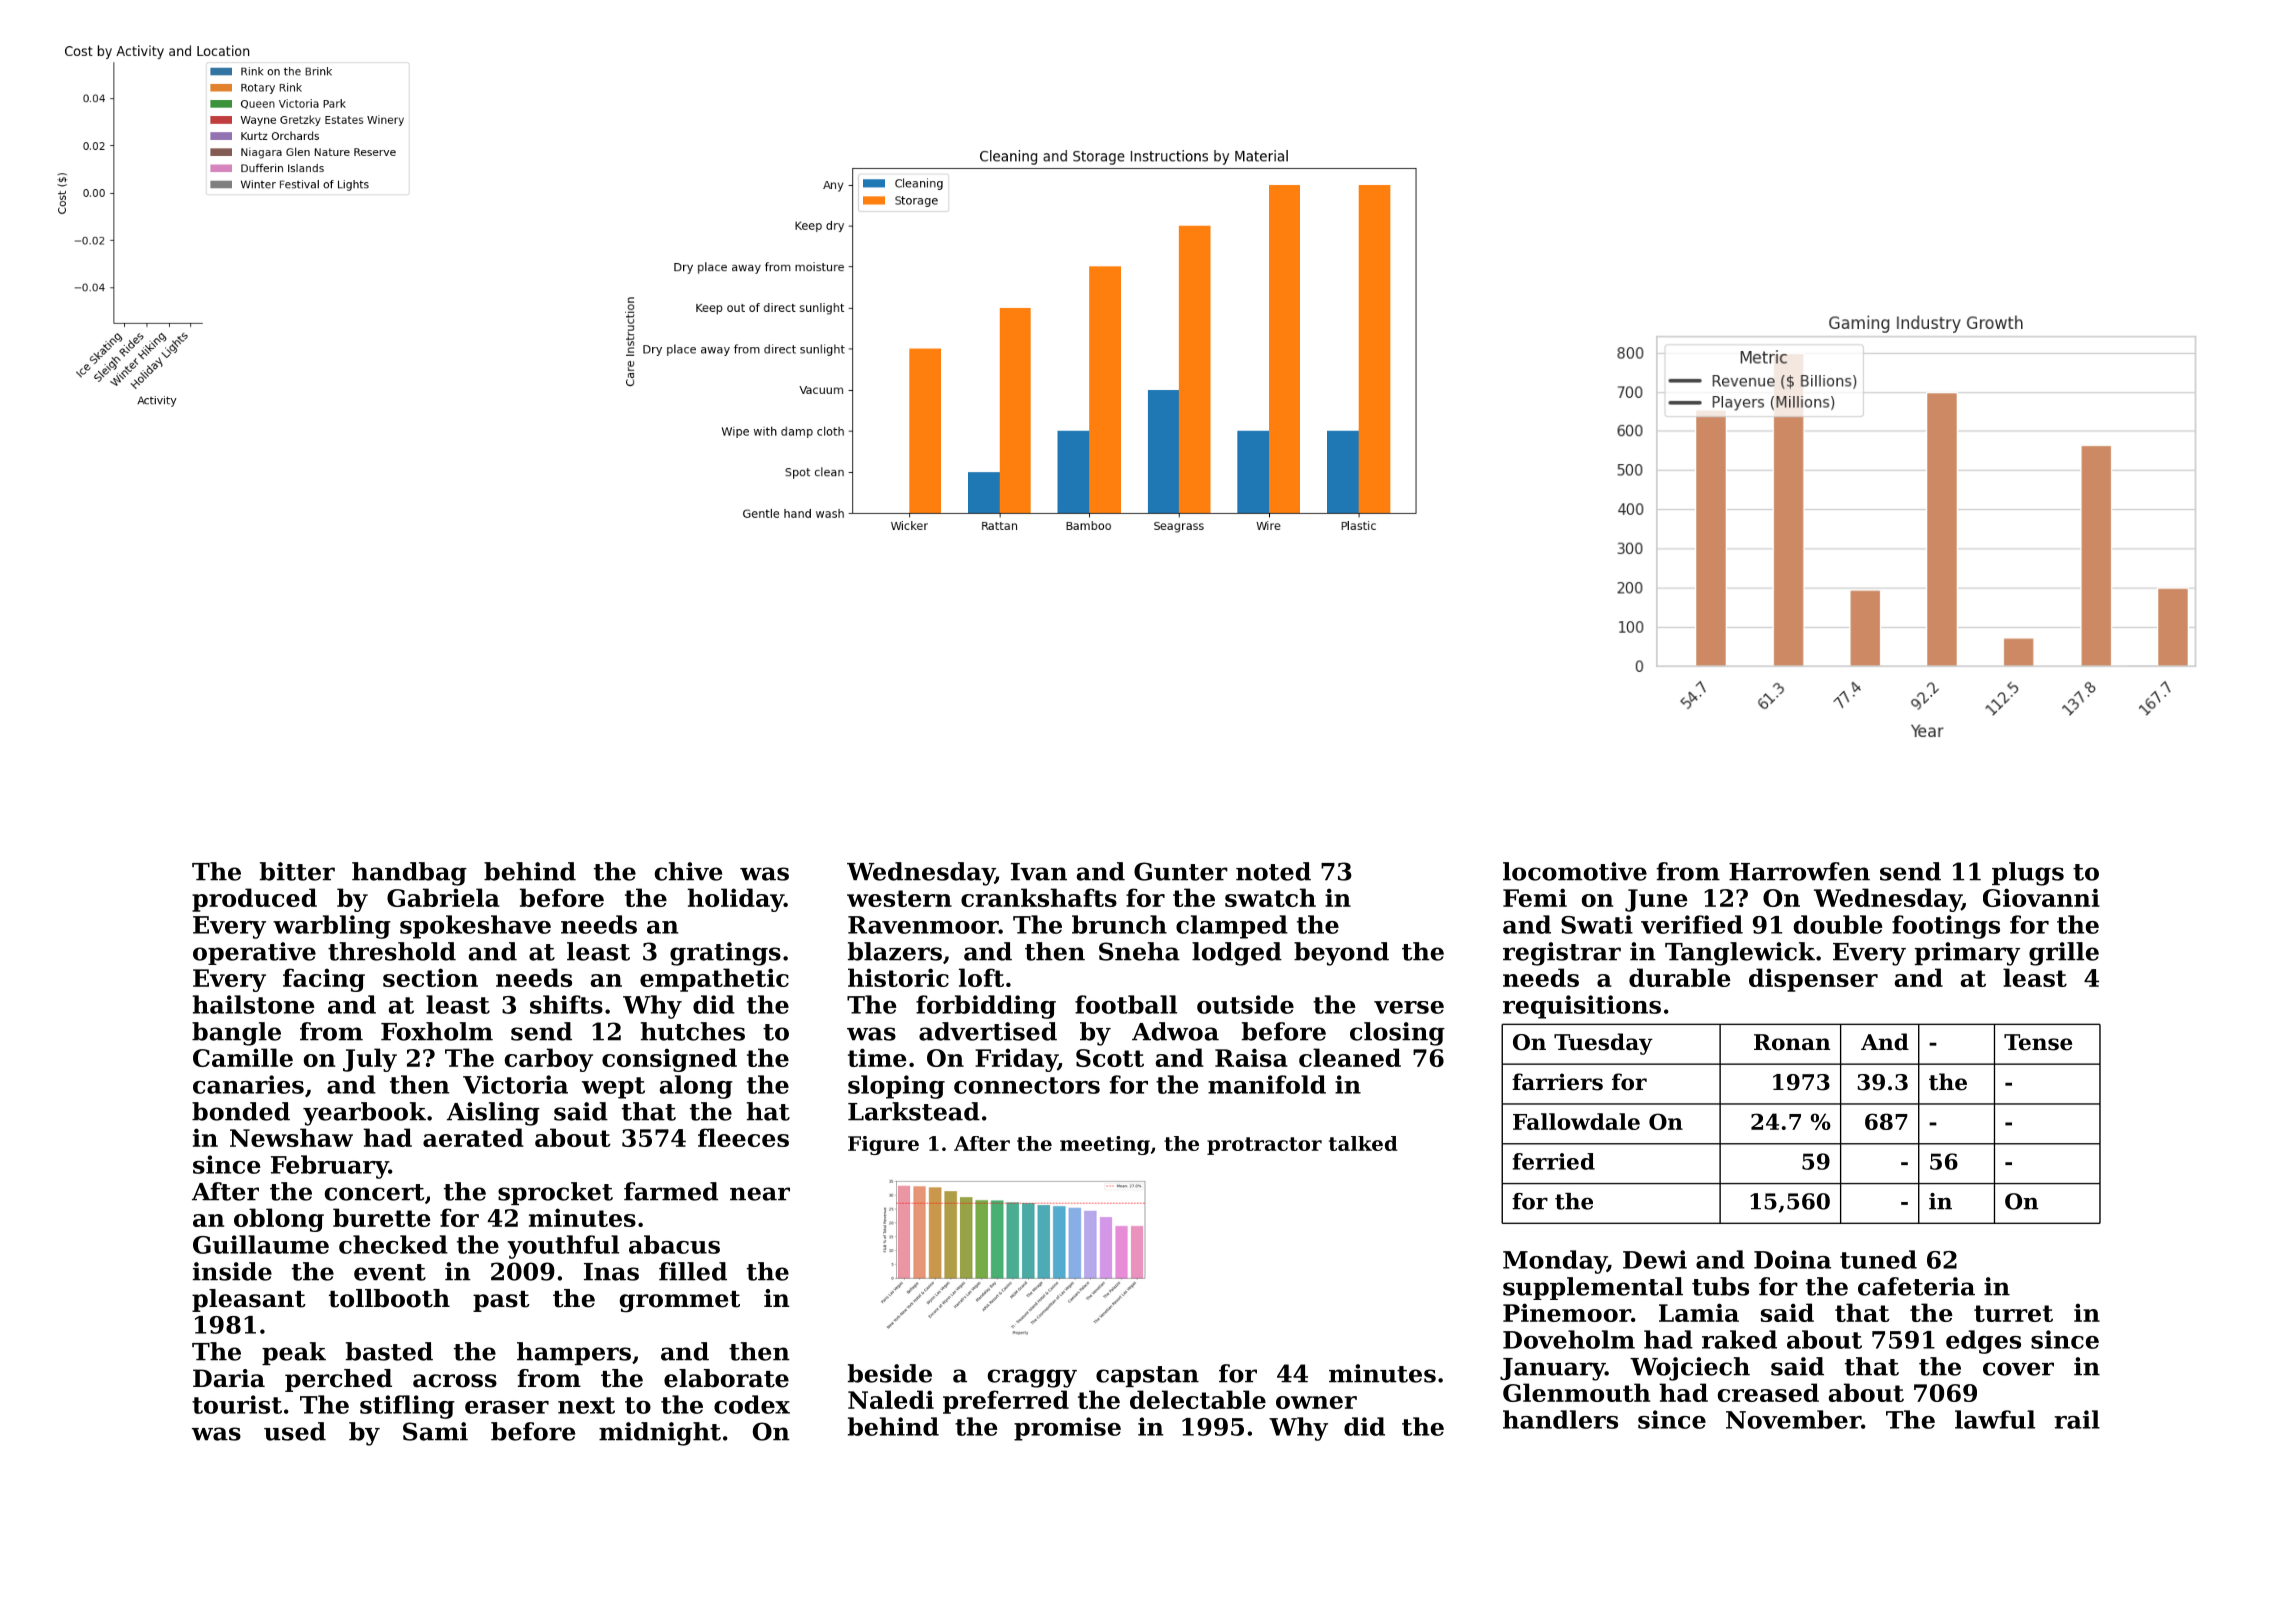 This page has height=1620, width=2292. What do you see at coordinates (986, 1007) in the page?
I see `forbidding` at bounding box center [986, 1007].
